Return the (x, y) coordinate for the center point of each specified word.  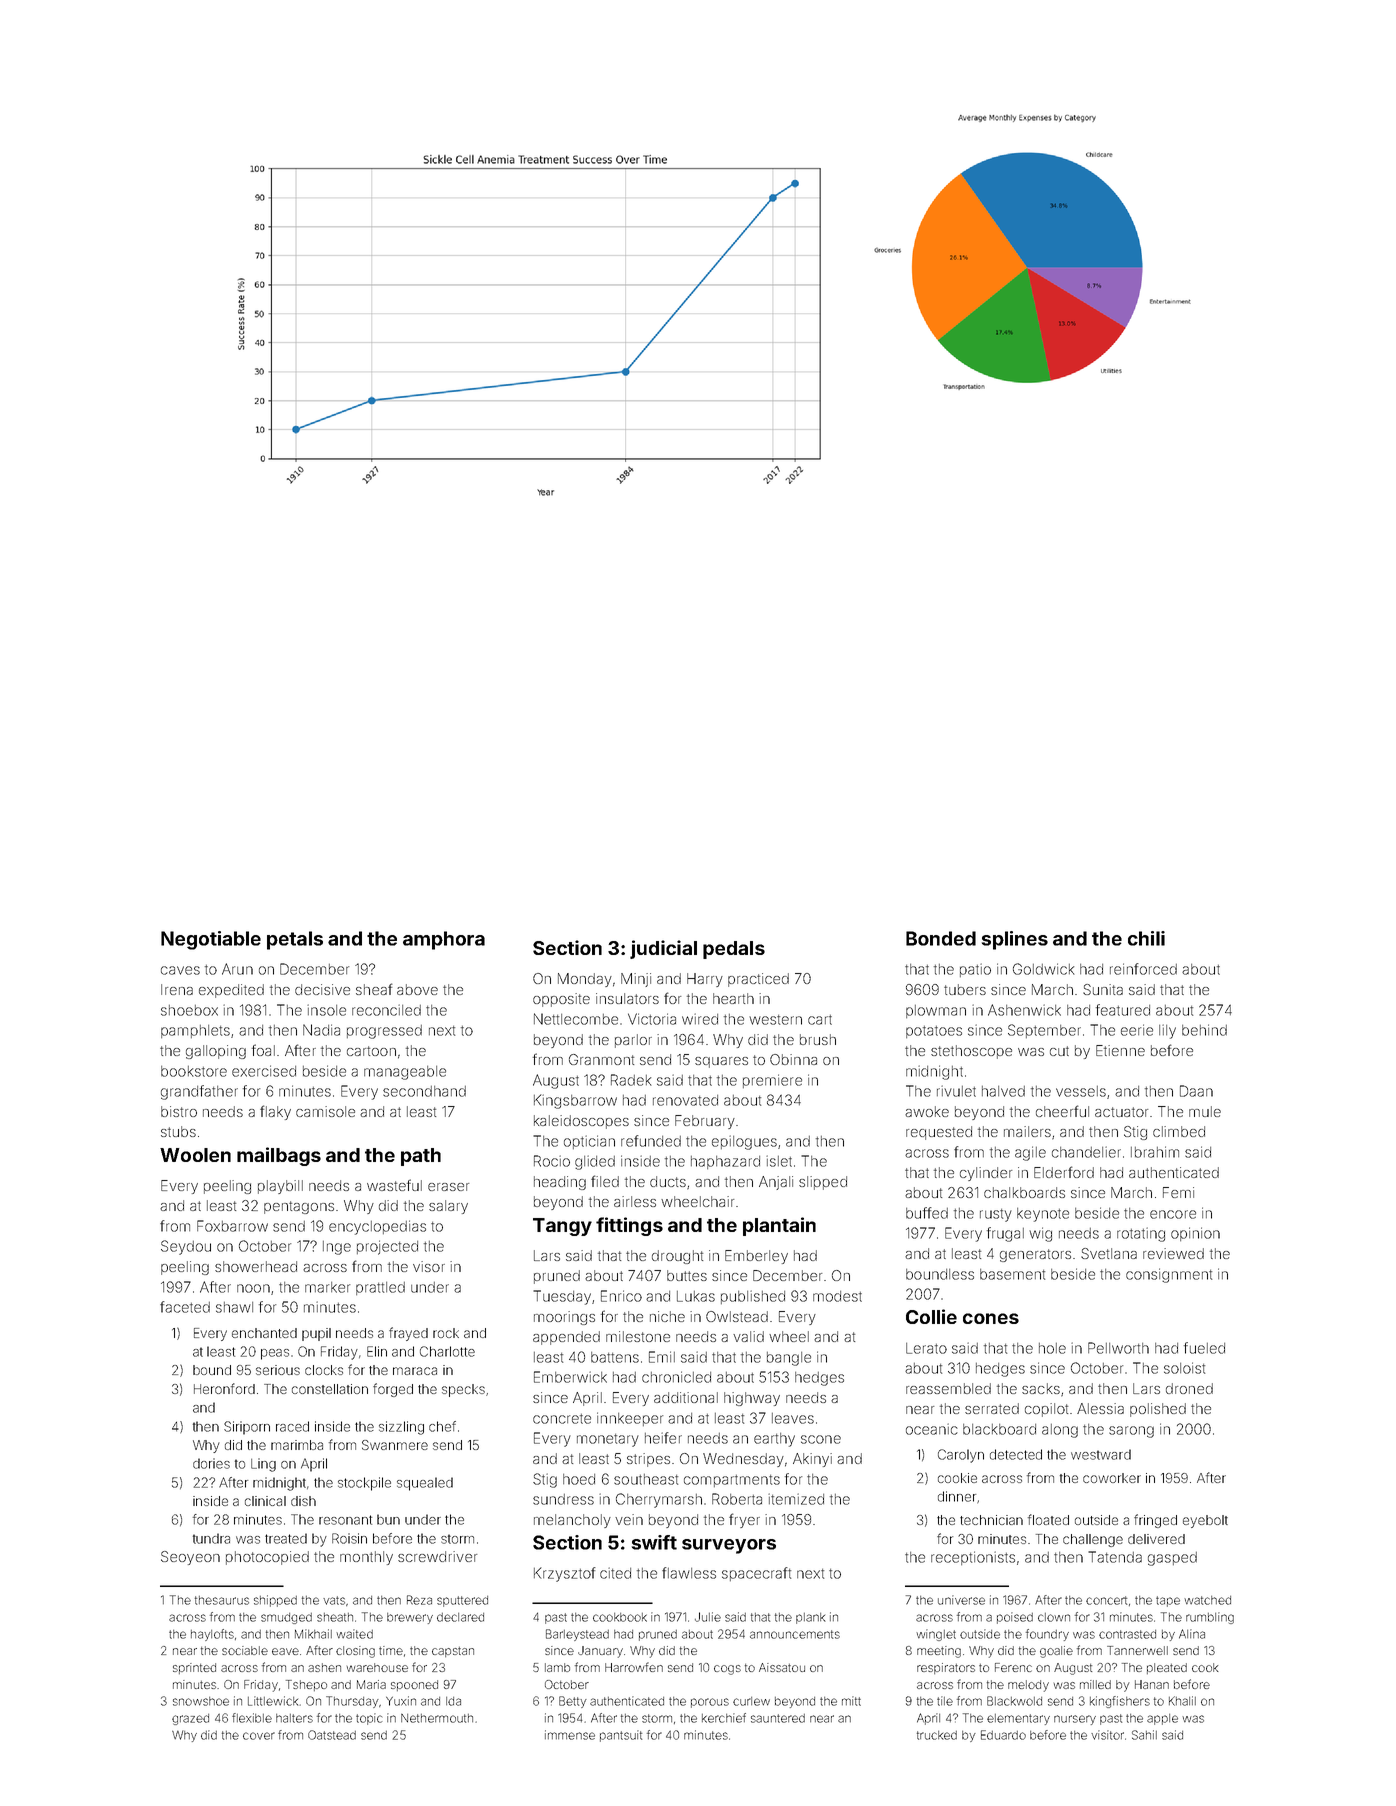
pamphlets (195, 1031)
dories (211, 1463)
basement (1012, 1274)
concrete (562, 1419)
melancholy (572, 1521)
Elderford (1064, 1172)
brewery (410, 1618)
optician (589, 1142)
